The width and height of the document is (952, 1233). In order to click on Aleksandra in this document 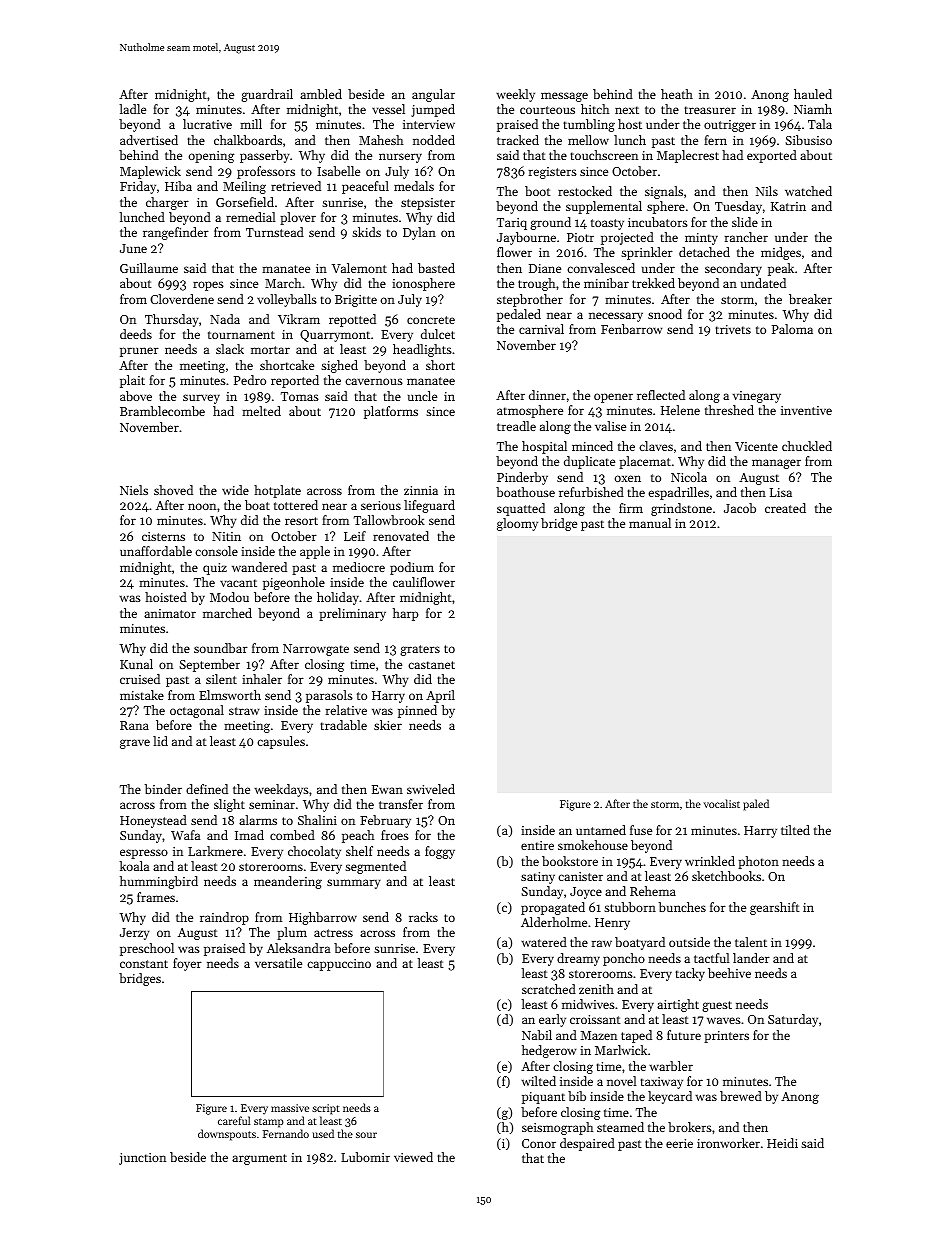, I will do `click(298, 948)`.
